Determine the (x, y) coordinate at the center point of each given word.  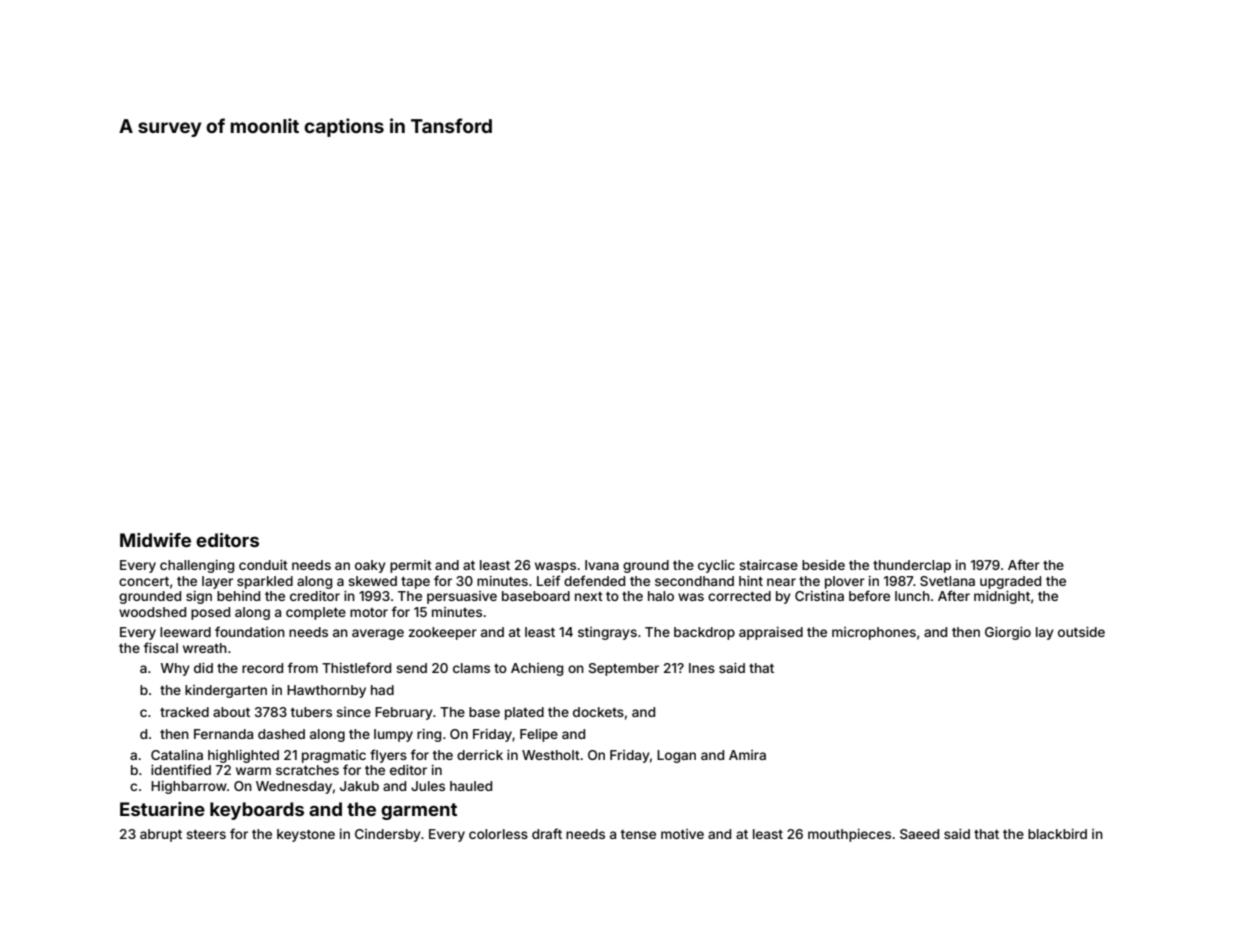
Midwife (155, 540)
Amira (747, 755)
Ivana (602, 565)
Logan (676, 756)
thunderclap (912, 566)
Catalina (177, 755)
